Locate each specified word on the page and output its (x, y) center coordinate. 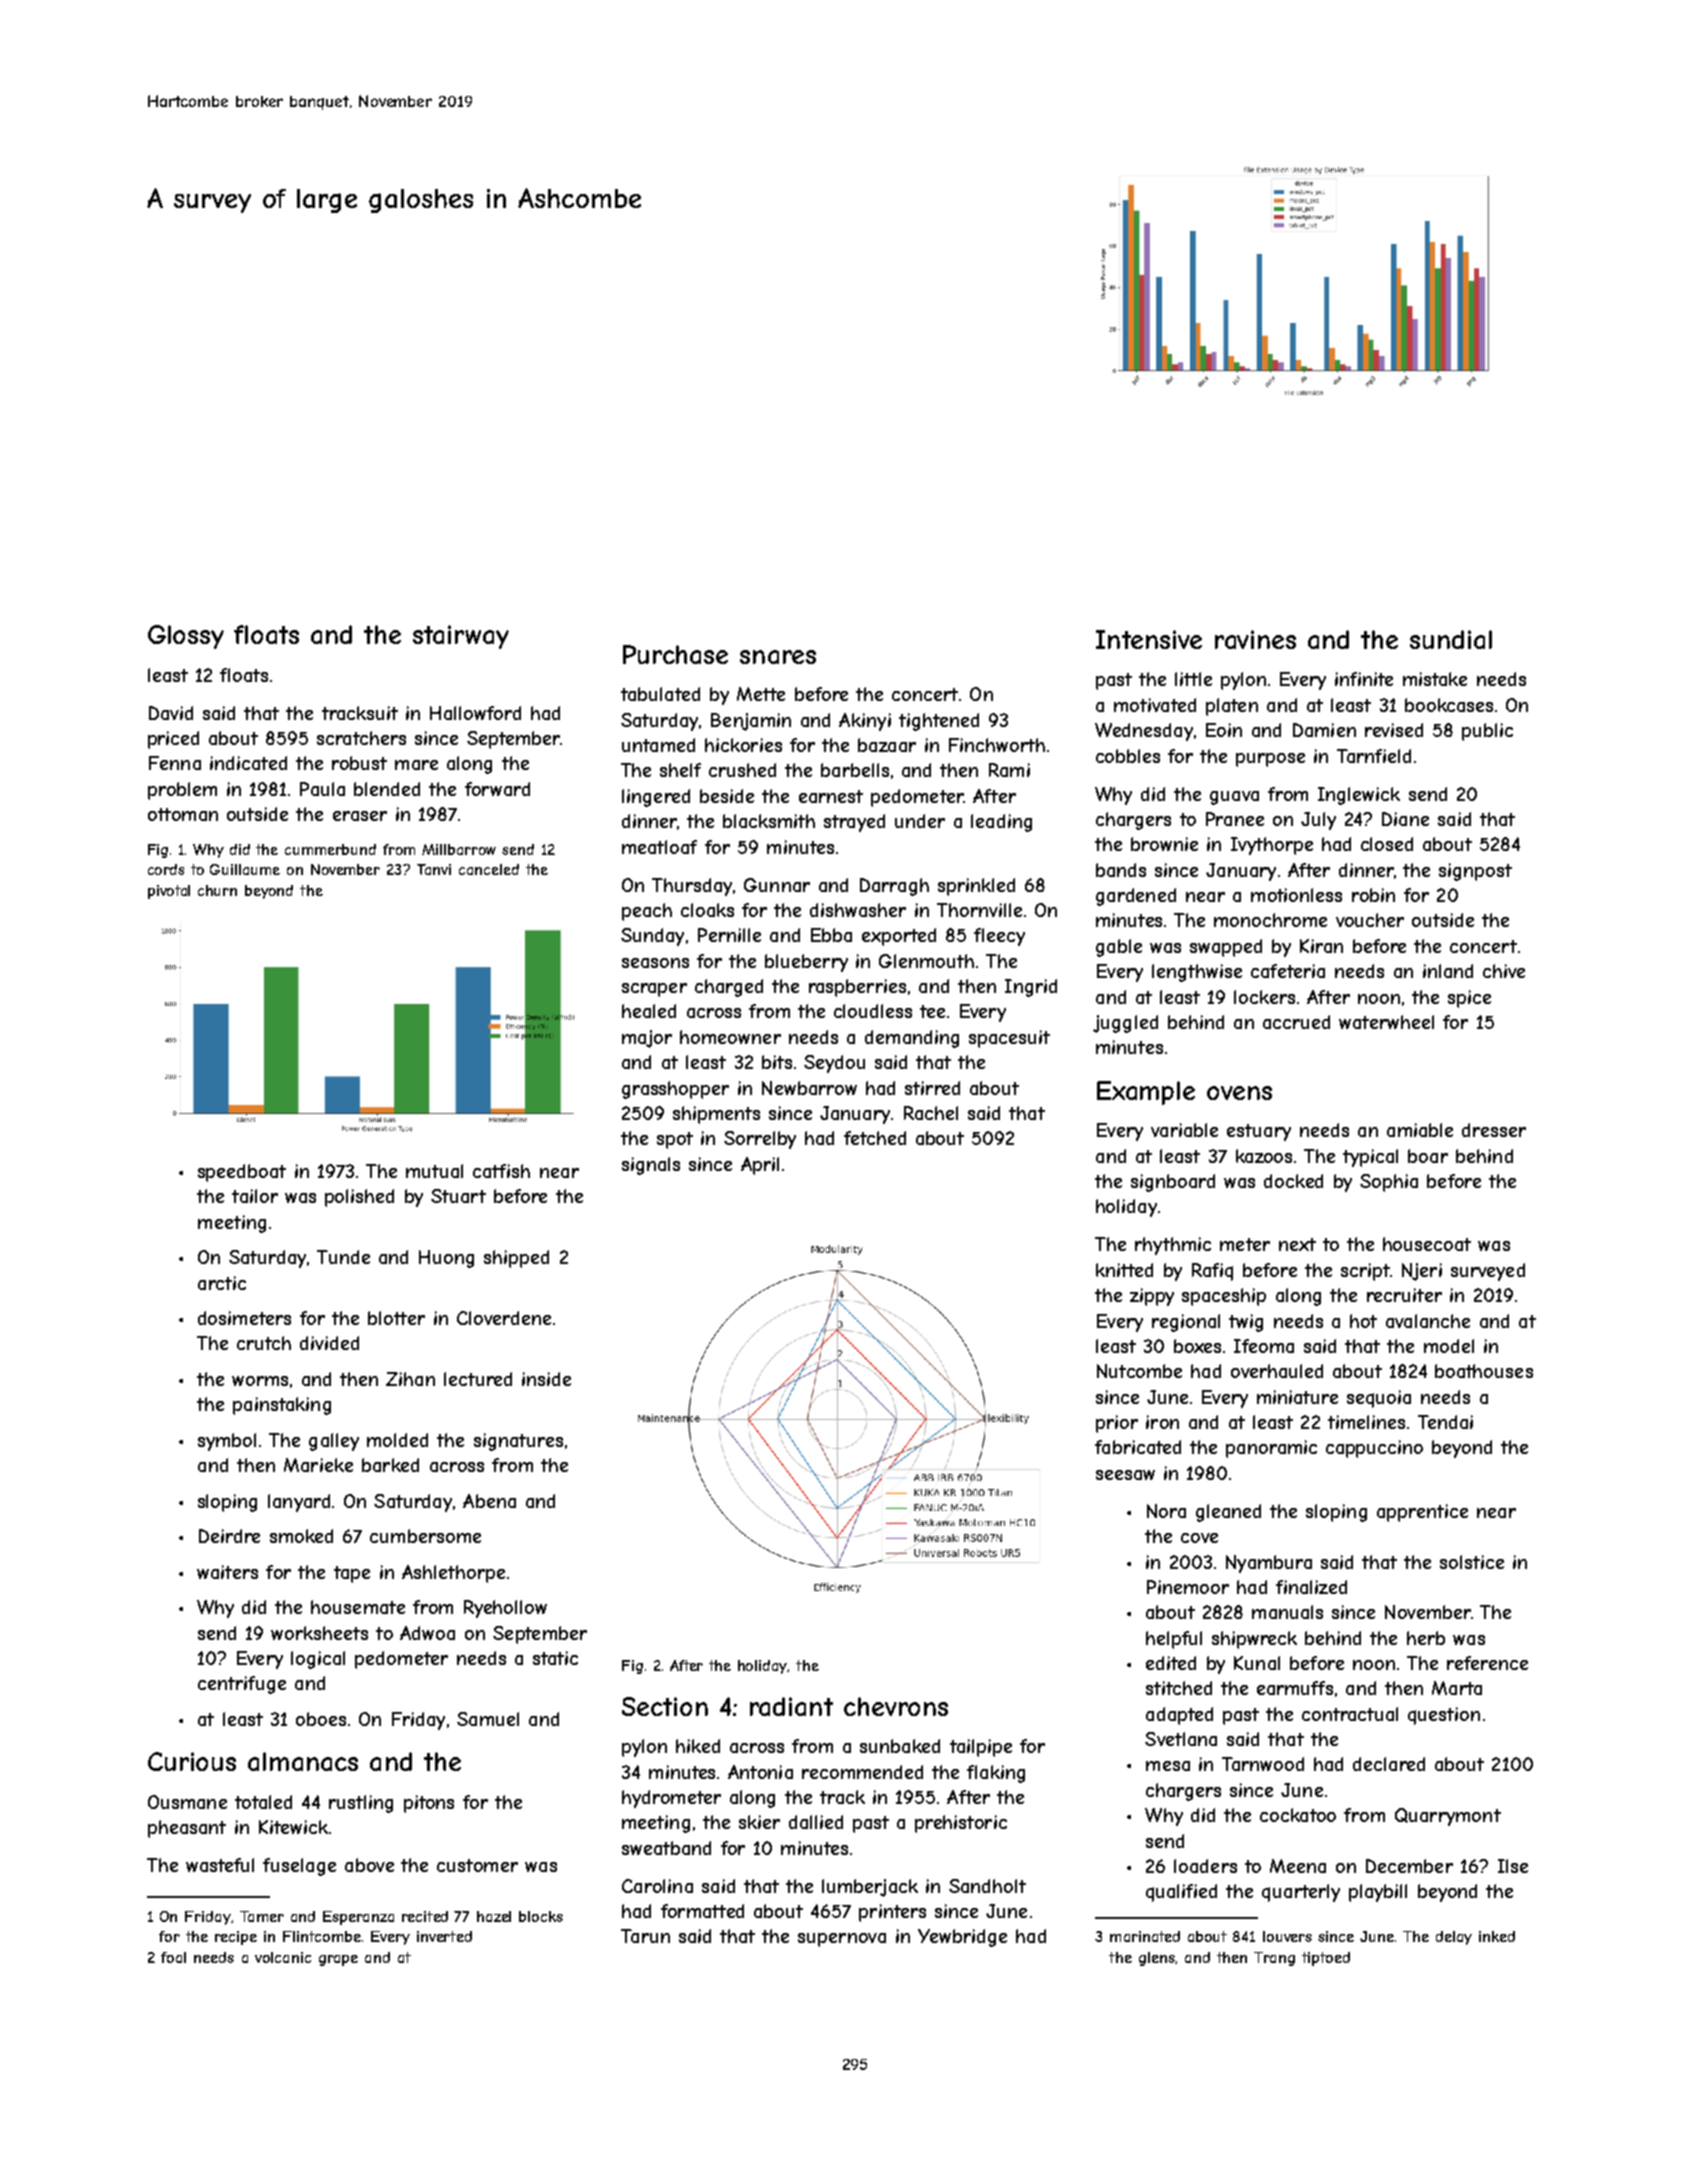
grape (338, 1960)
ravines (1255, 639)
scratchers (361, 738)
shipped (516, 1259)
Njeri (1422, 1272)
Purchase (675, 654)
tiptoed (1326, 1959)
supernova (842, 1940)
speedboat (242, 1173)
